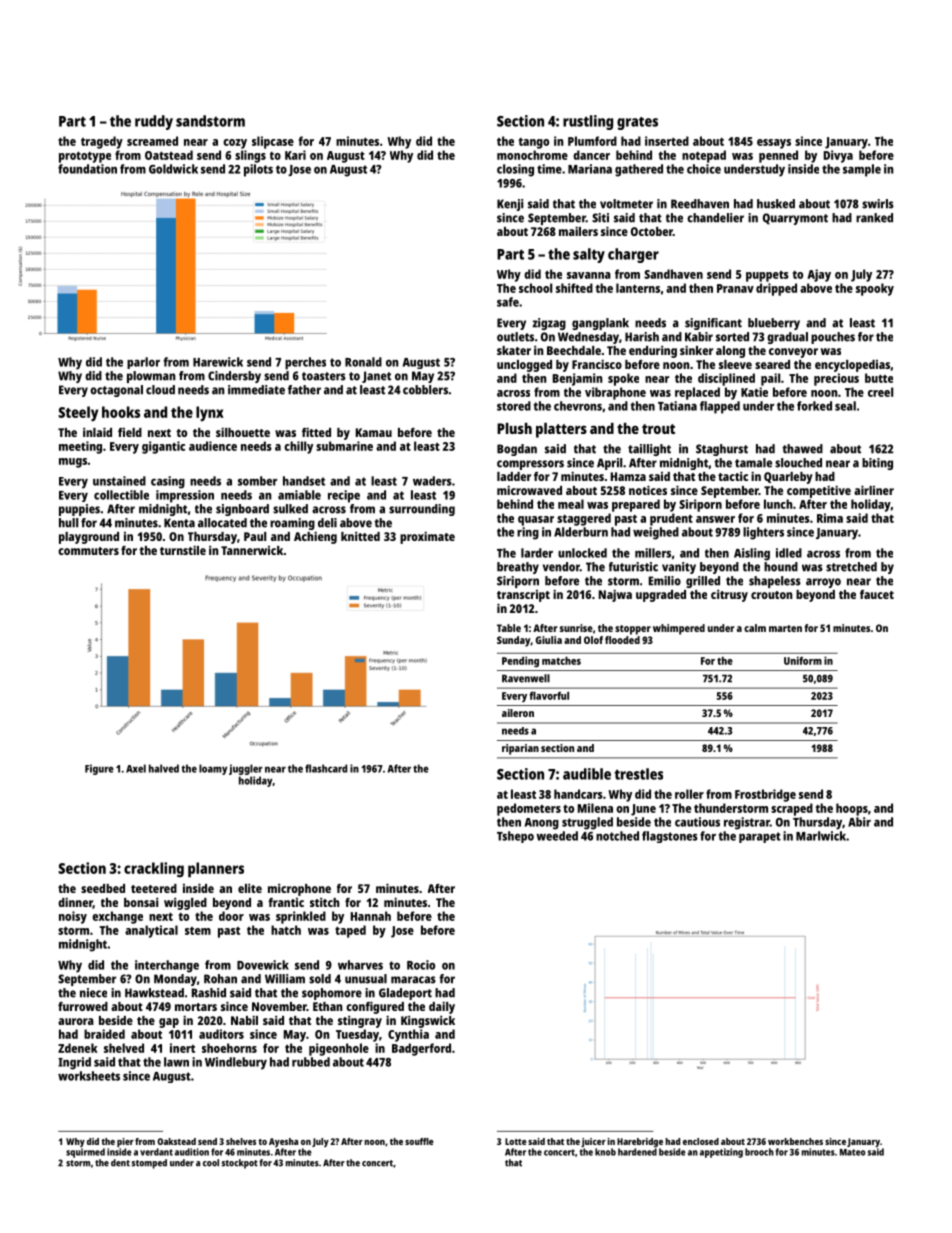 This document has height=1233, width=952. Describe the element at coordinates (637, 123) in the document. I see `grates` at that location.
